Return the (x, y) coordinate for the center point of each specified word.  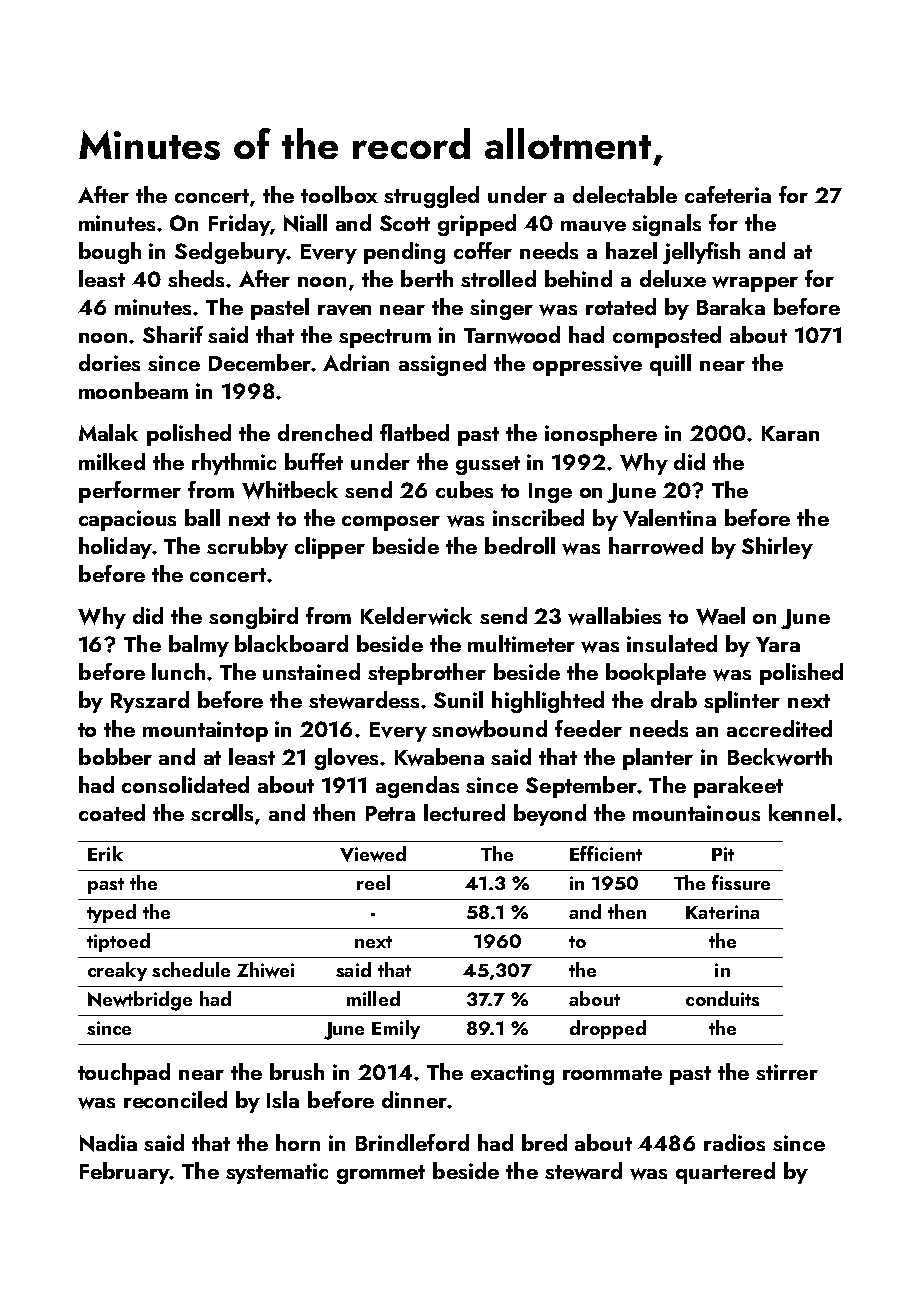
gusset (488, 465)
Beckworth (780, 757)
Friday (239, 225)
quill (670, 365)
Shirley (777, 548)
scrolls (222, 812)
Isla (283, 1099)
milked (112, 461)
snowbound (489, 729)
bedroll (520, 545)
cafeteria (728, 194)
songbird (253, 618)
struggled (431, 197)
